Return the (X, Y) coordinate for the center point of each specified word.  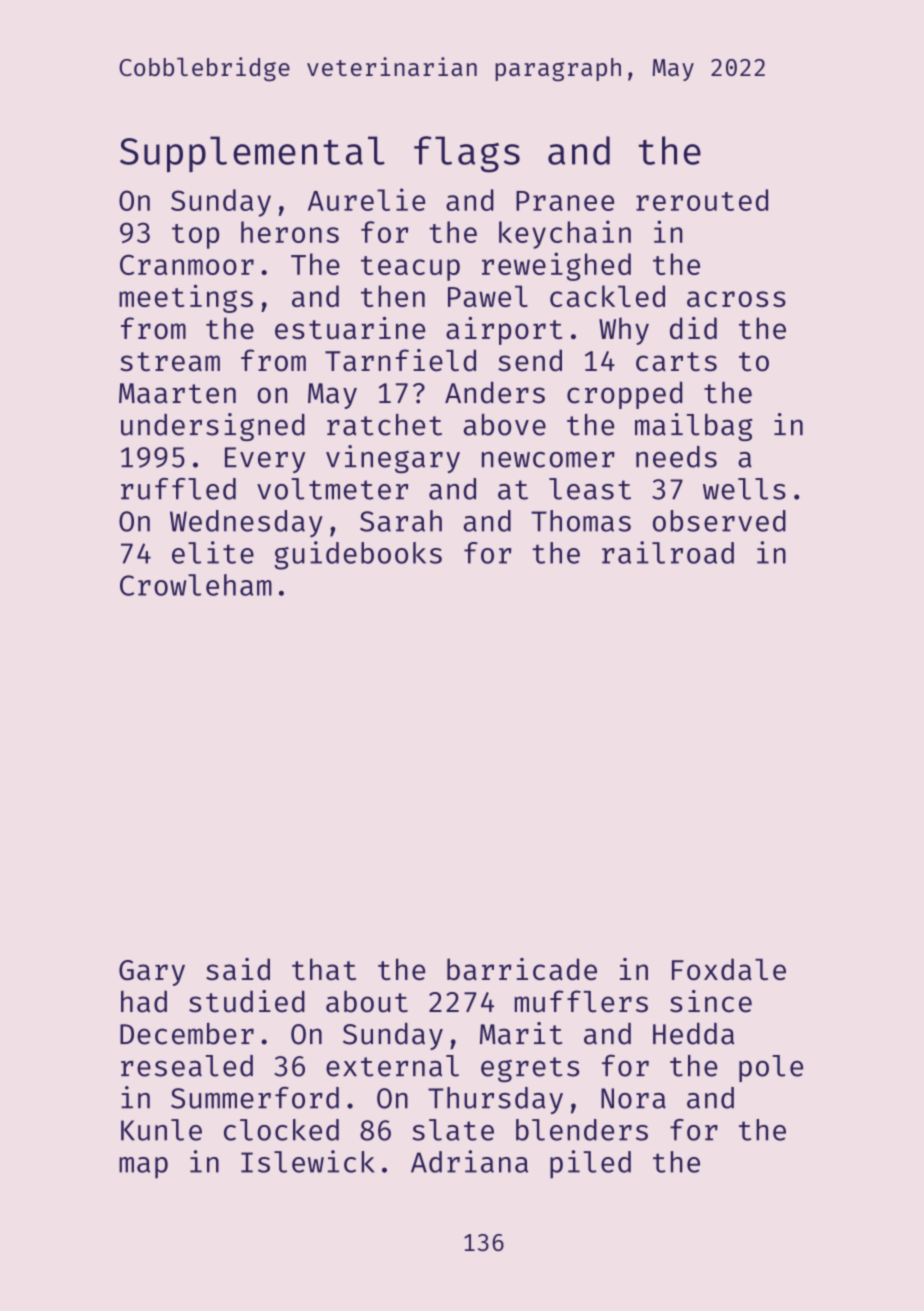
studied (247, 1001)
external (392, 1066)
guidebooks (358, 555)
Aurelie (366, 199)
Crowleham (196, 585)
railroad (668, 552)
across (736, 299)
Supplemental (252, 154)
